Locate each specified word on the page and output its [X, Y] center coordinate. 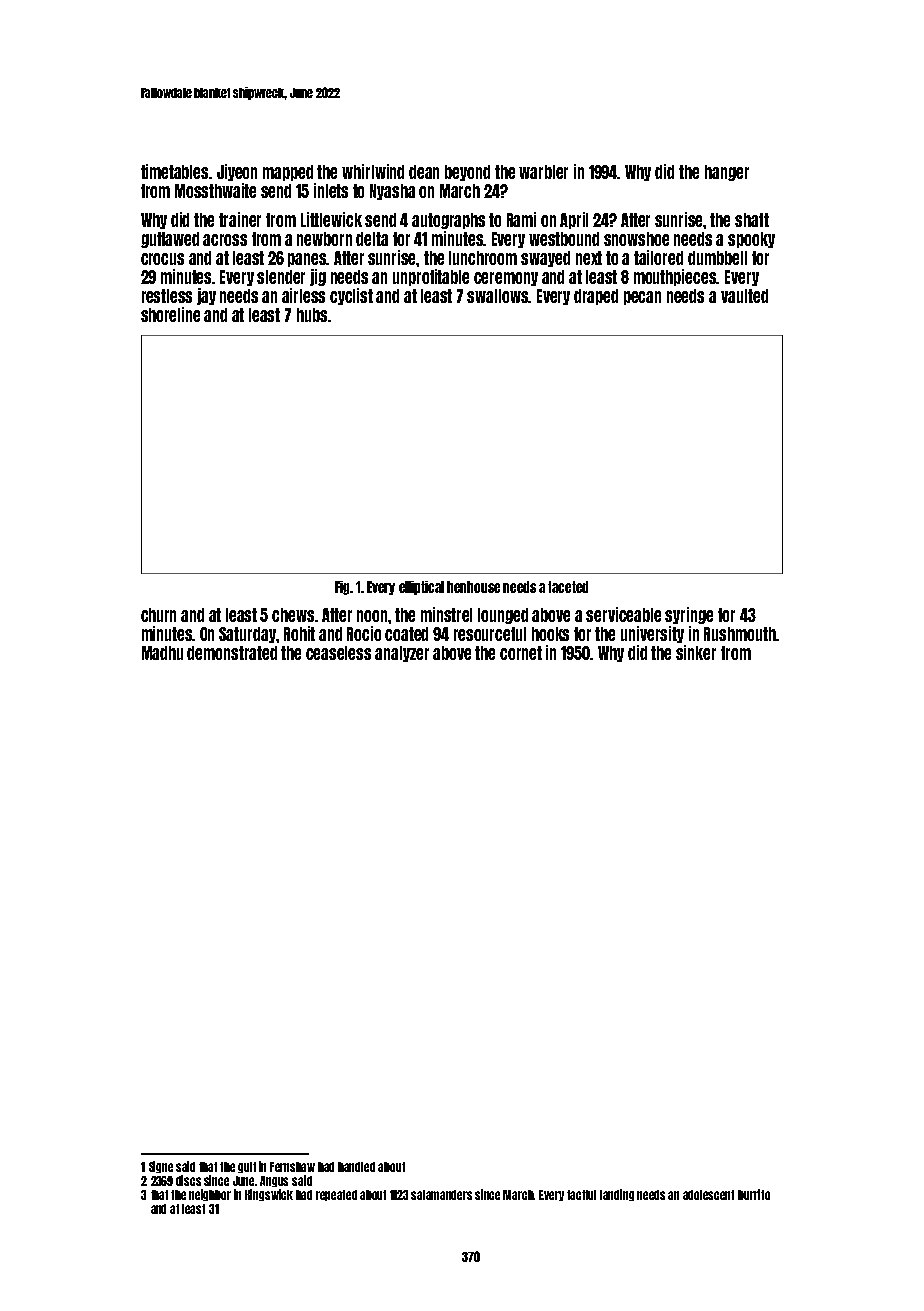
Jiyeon [237, 172]
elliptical [421, 588]
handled [356, 1167]
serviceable [623, 614]
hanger [727, 173]
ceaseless [338, 653]
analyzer [402, 654]
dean [424, 172]
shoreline [170, 314]
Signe [161, 1167]
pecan [642, 298]
